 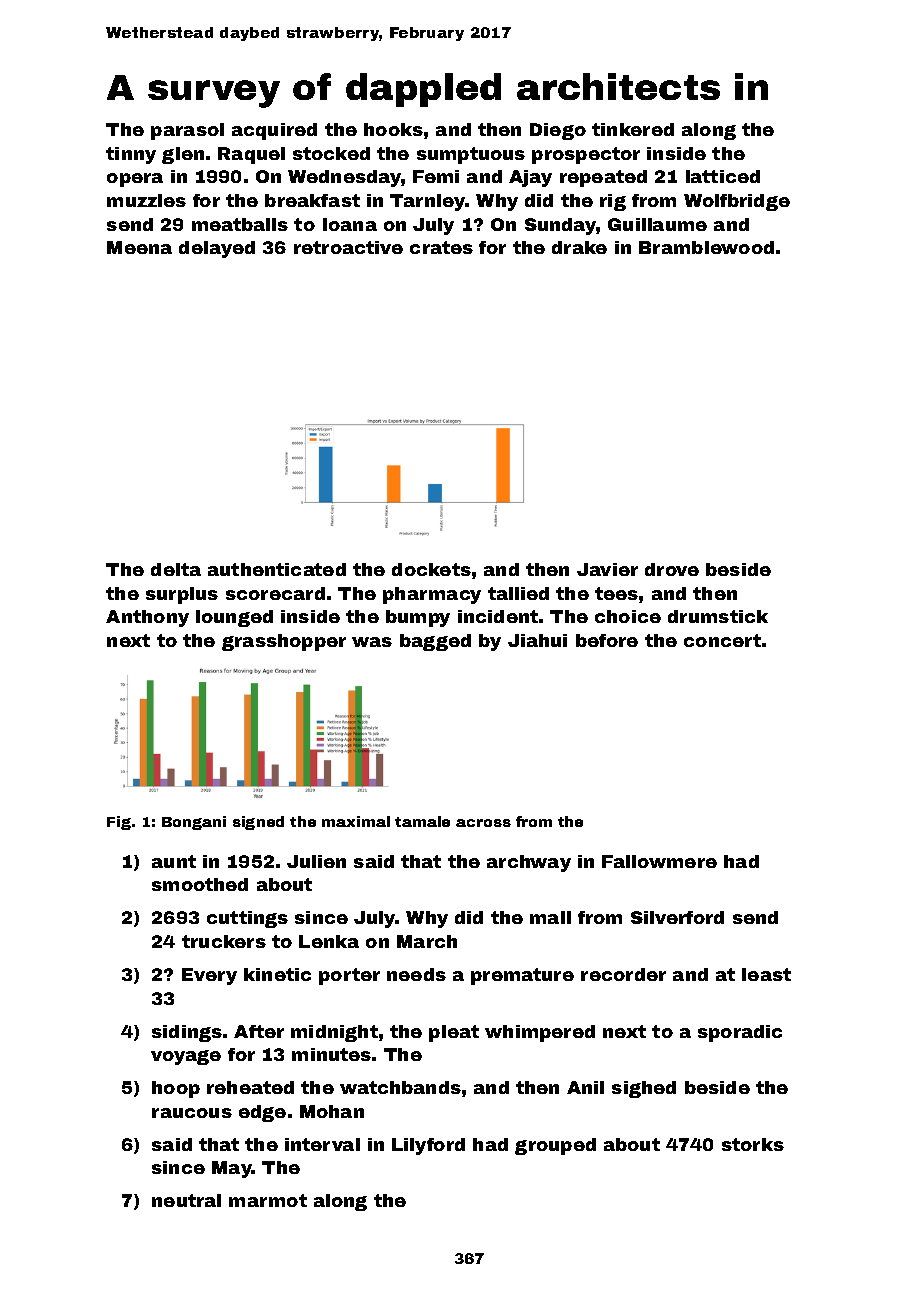 What do you see at coordinates (607, 569) in the document?
I see `Javier` at bounding box center [607, 569].
